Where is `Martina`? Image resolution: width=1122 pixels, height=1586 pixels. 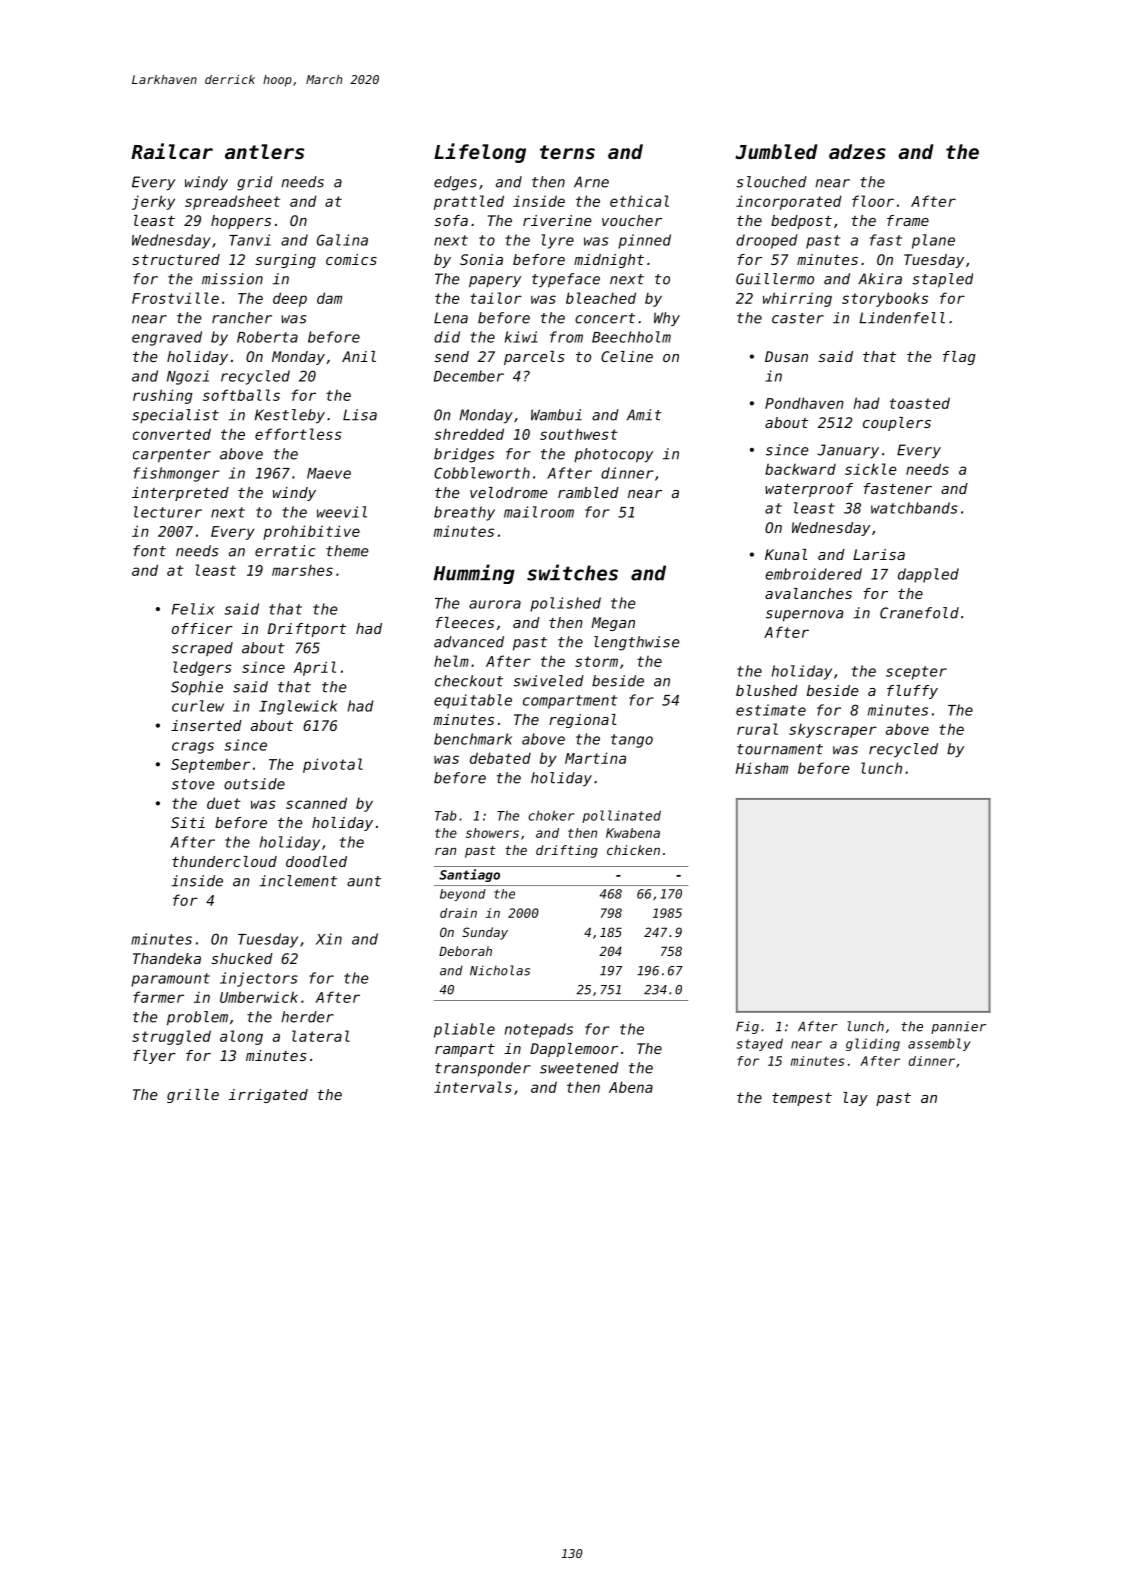
Martina is located at coordinates (595, 758).
